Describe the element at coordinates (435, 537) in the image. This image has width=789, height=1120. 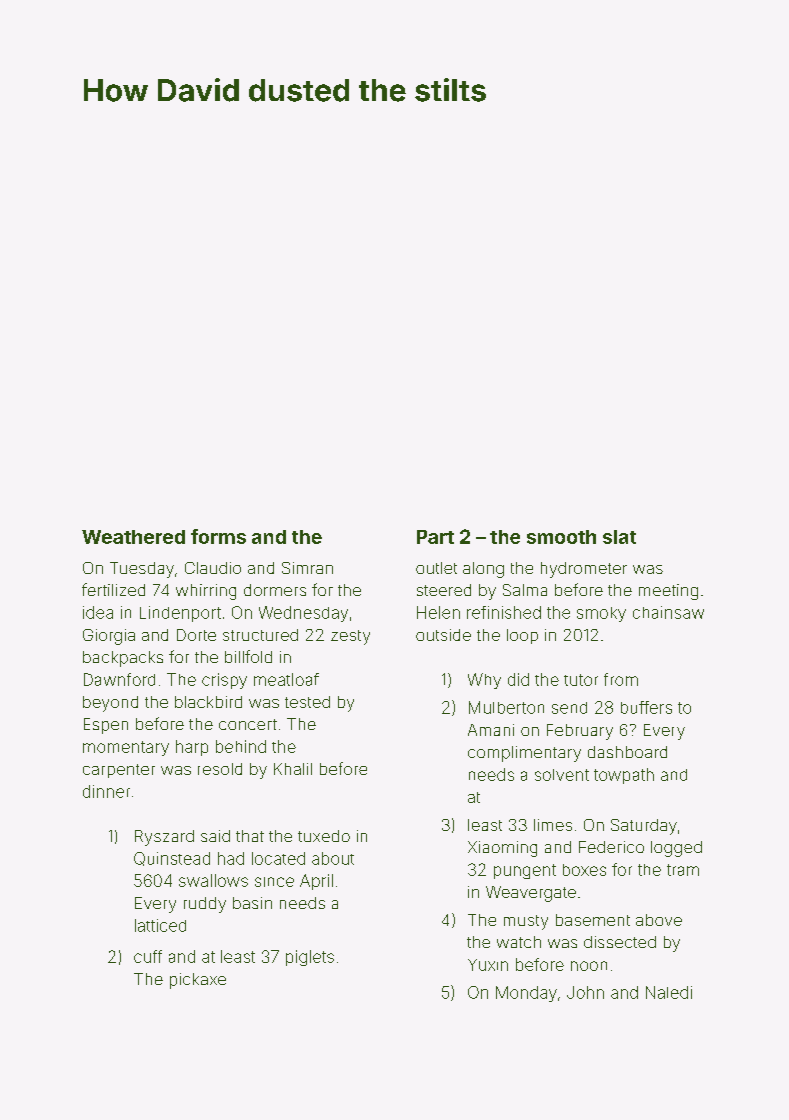
I see `Part` at that location.
